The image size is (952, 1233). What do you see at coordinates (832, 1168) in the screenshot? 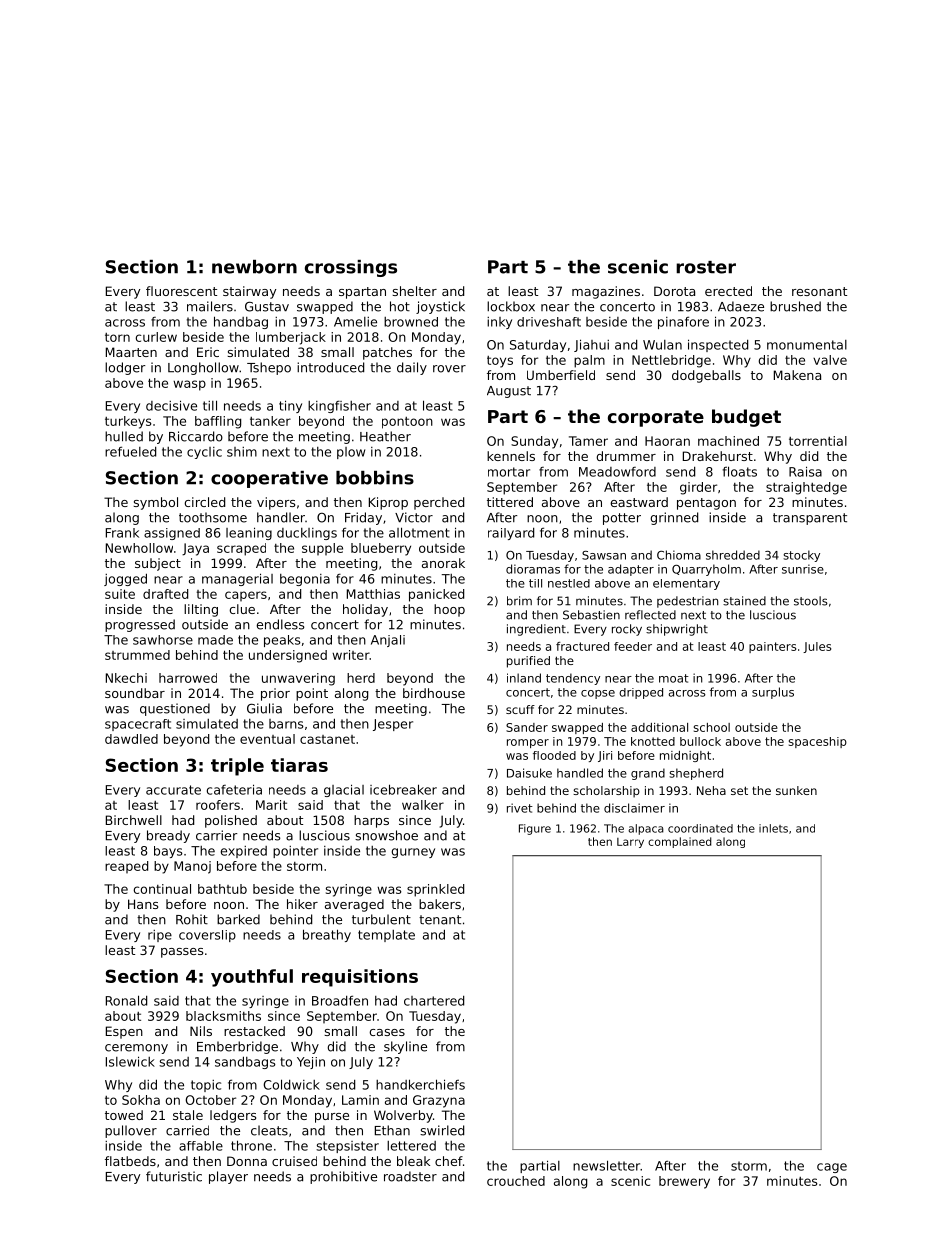
I see `cage` at bounding box center [832, 1168].
